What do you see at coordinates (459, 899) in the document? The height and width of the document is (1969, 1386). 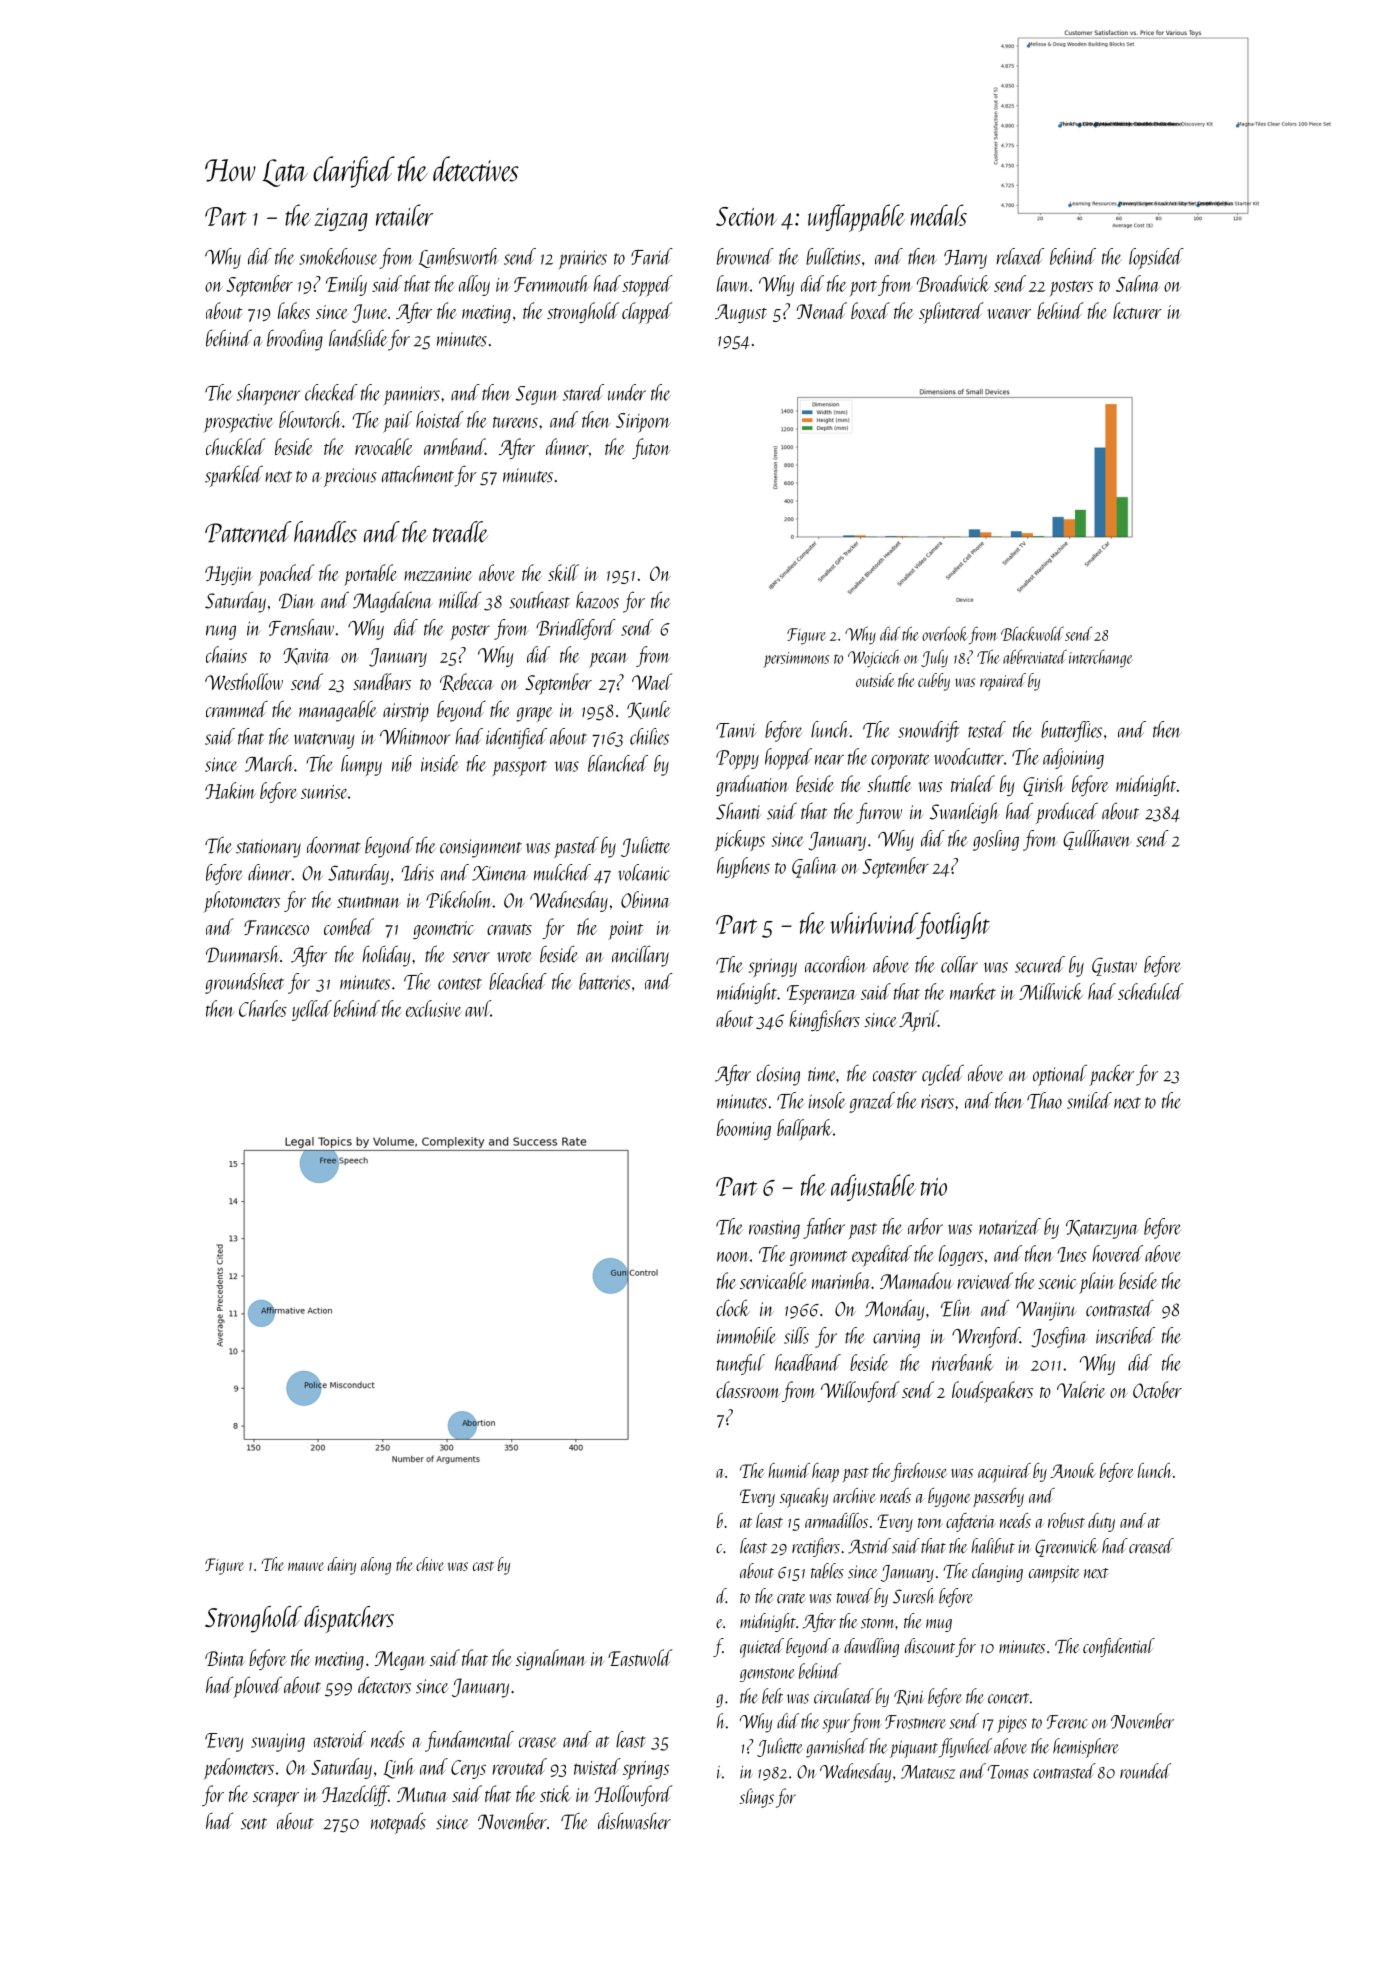 I see `Pikeholm` at bounding box center [459, 899].
